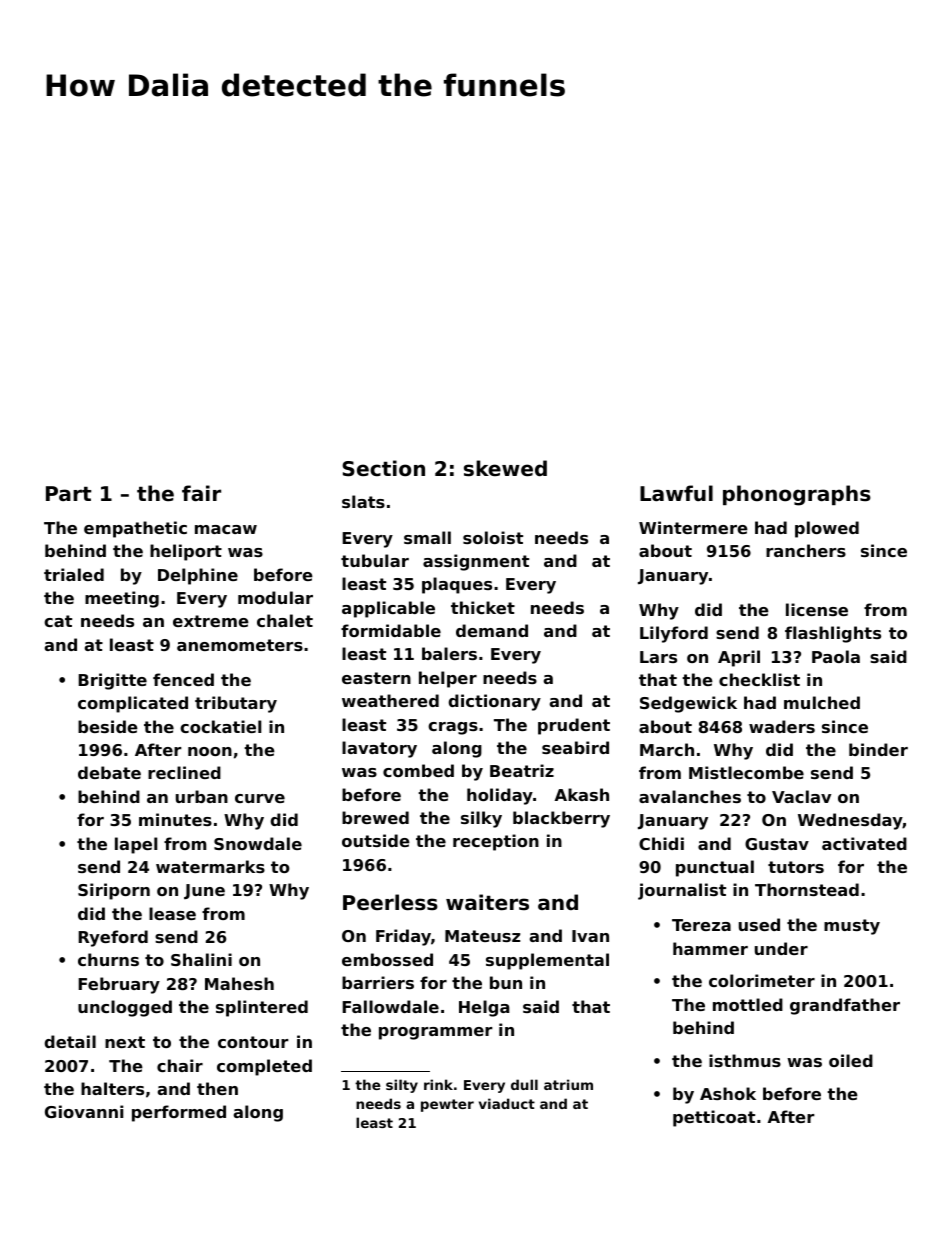 Image resolution: width=952 pixels, height=1233 pixels. I want to click on Helga, so click(484, 1008).
